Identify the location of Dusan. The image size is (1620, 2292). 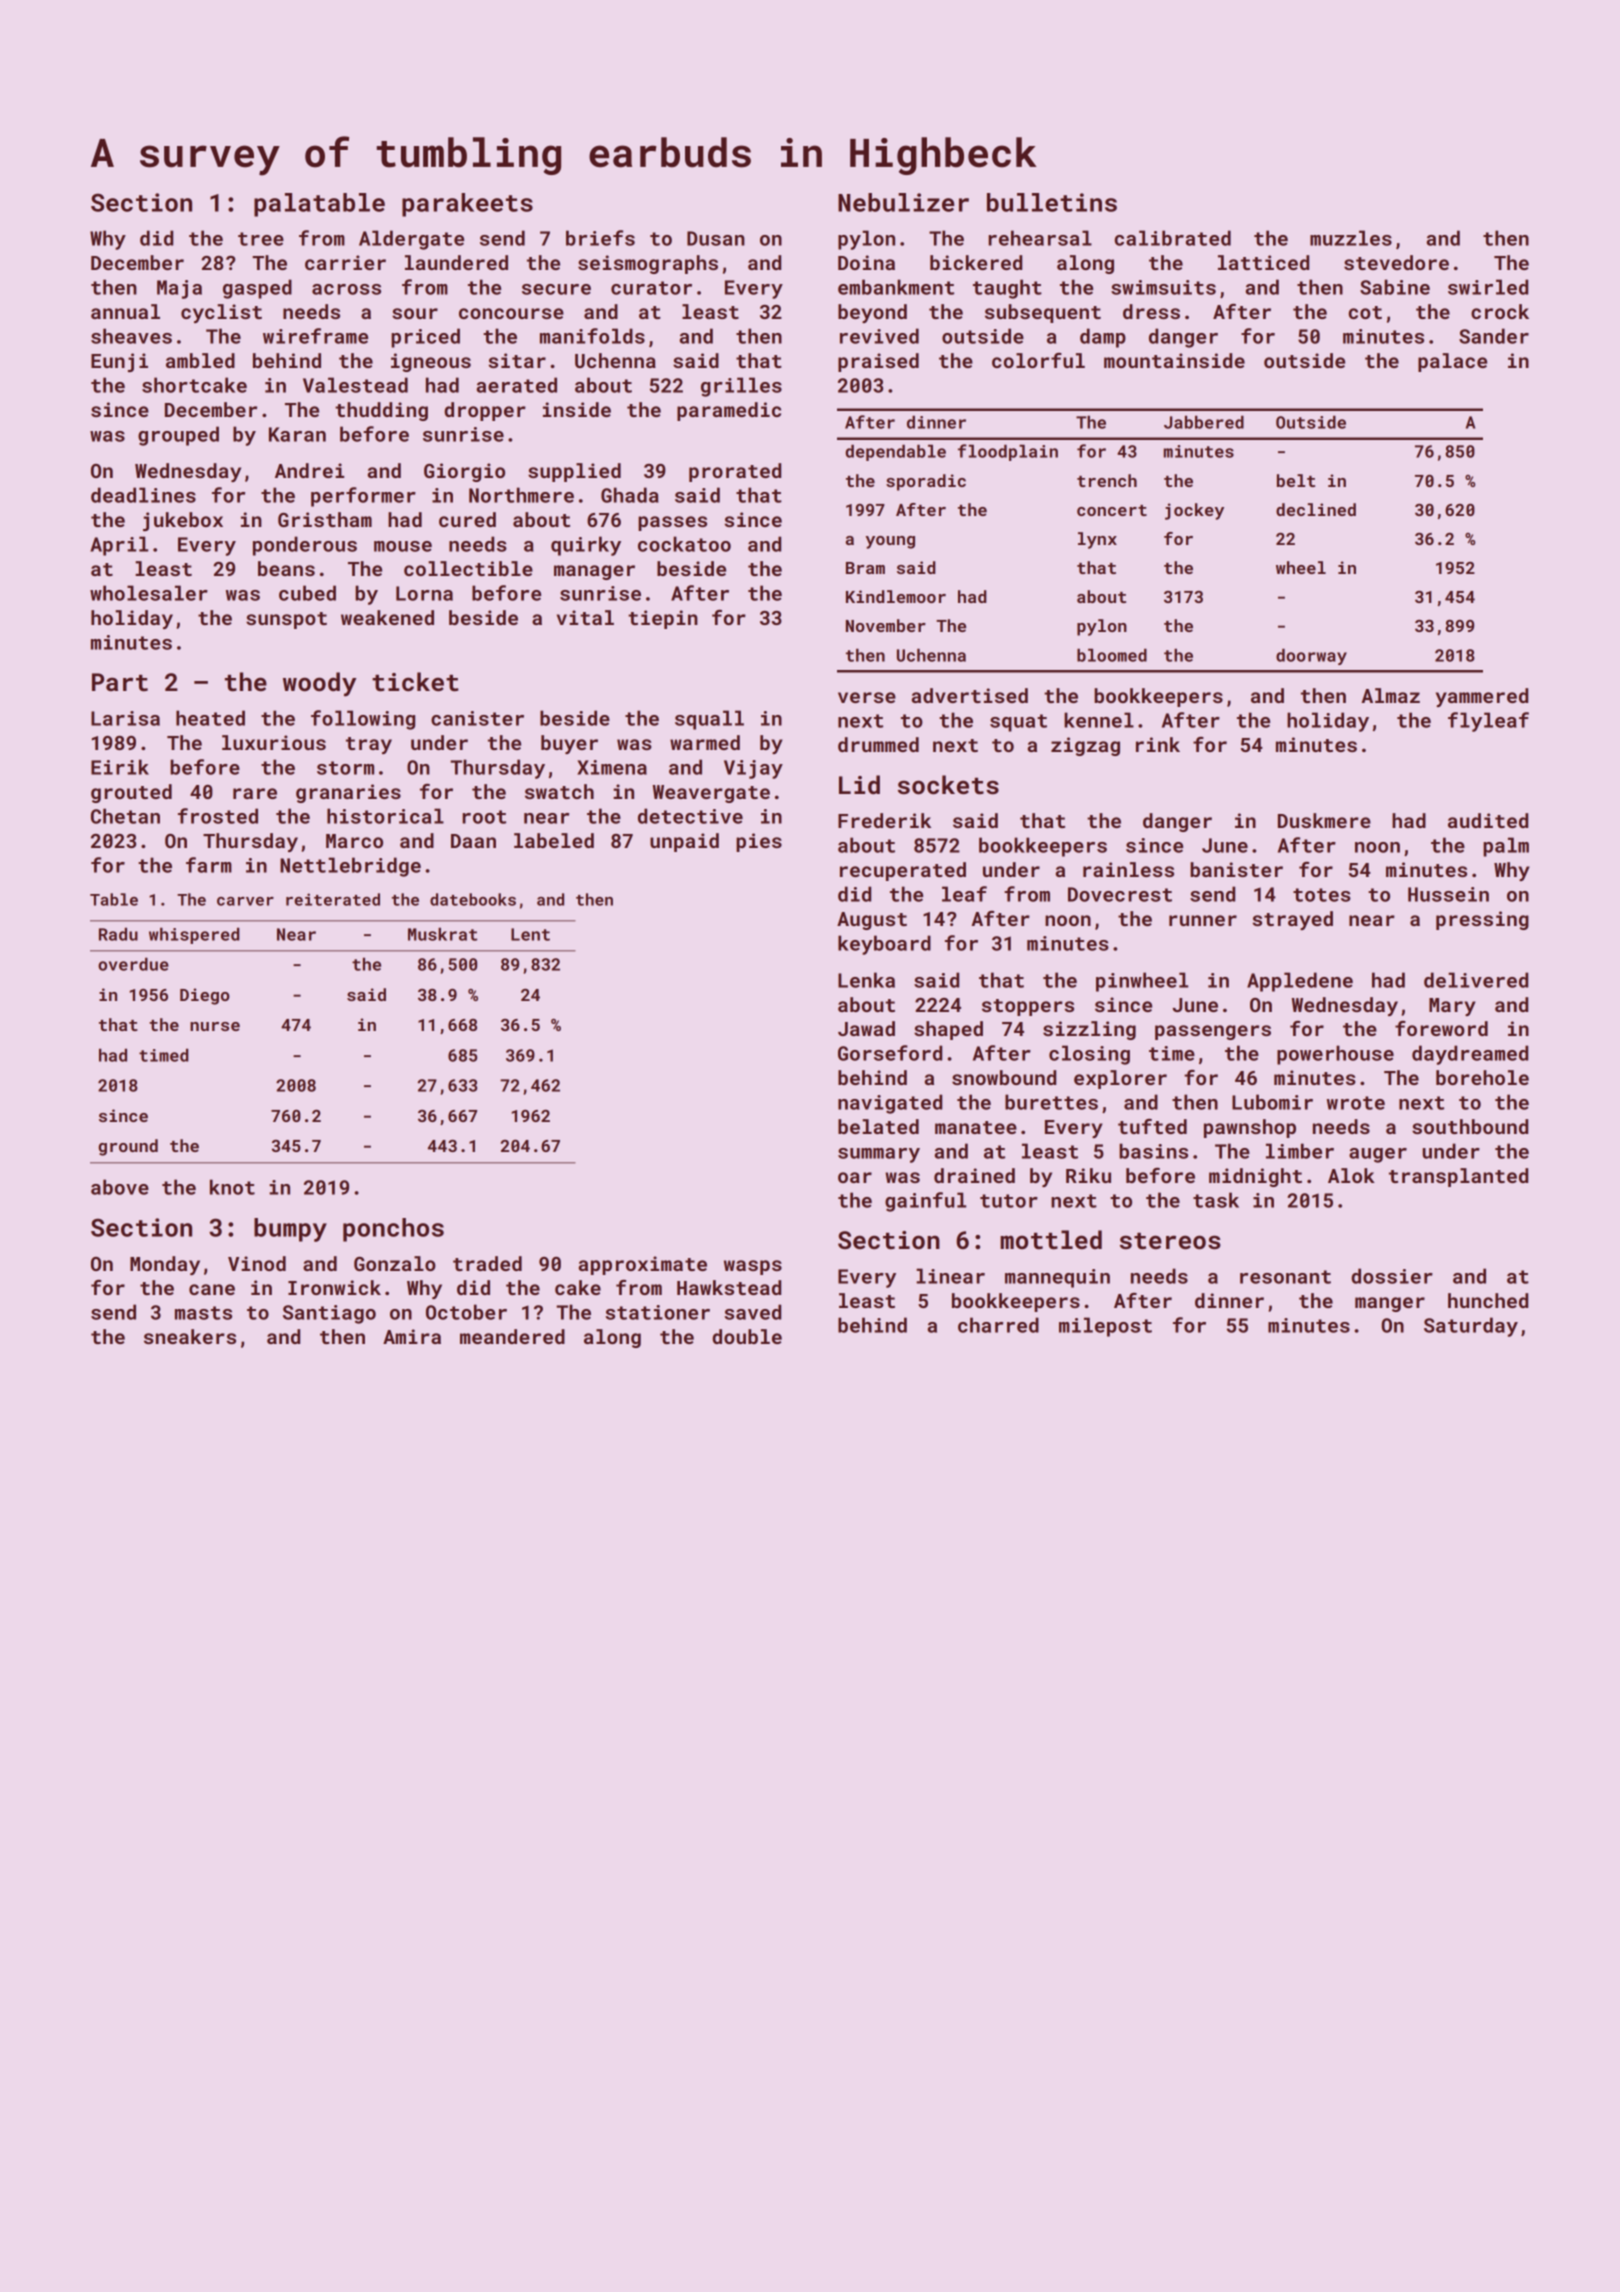
(716, 238).
